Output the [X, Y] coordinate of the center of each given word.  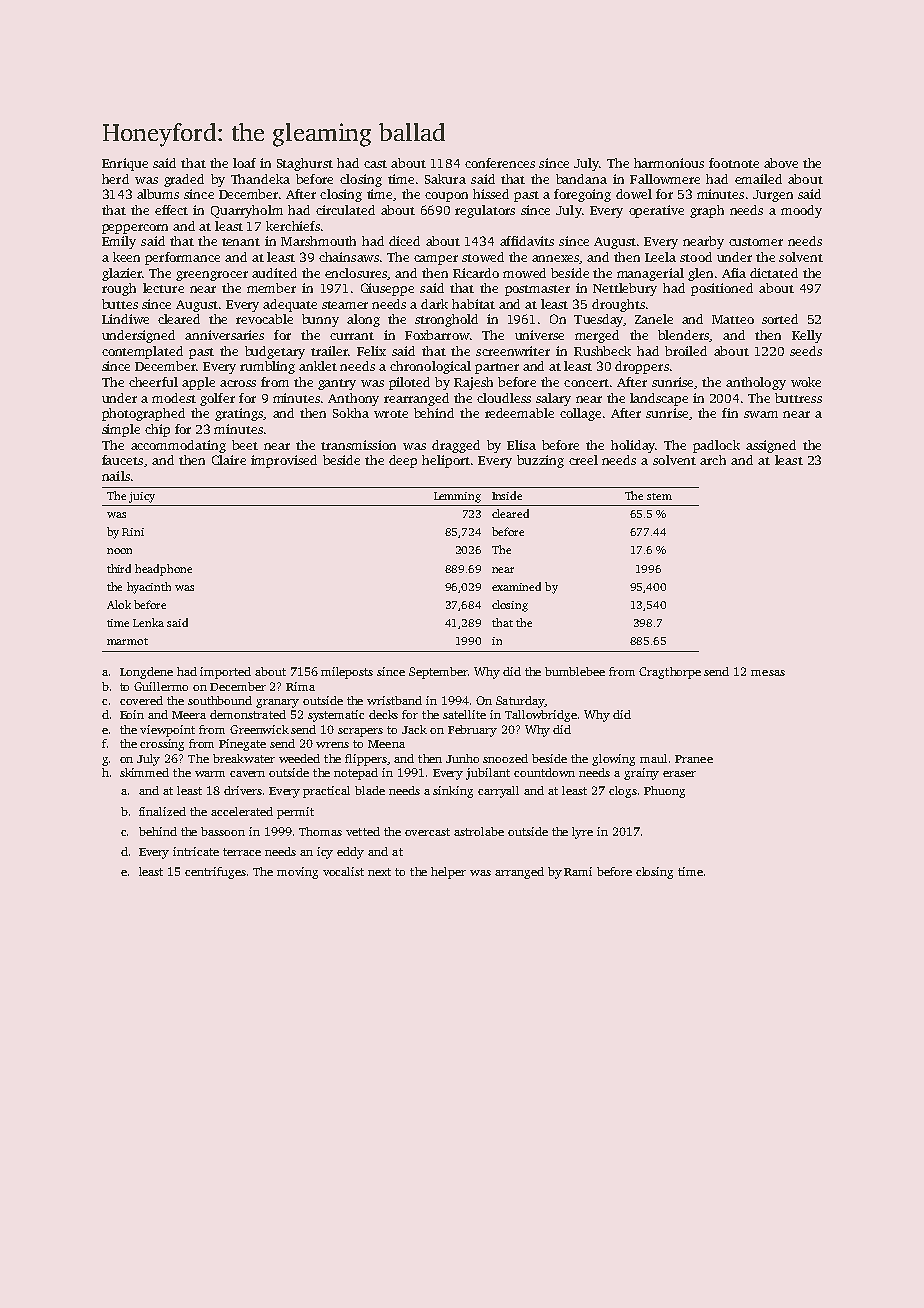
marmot [127, 641]
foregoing [582, 195]
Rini [133, 532]
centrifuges [215, 873]
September [438, 673]
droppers [642, 367]
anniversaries [224, 335]
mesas [768, 673]
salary [553, 399]
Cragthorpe [670, 673]
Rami [578, 871]
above [781, 163]
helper [448, 873]
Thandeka [260, 179]
